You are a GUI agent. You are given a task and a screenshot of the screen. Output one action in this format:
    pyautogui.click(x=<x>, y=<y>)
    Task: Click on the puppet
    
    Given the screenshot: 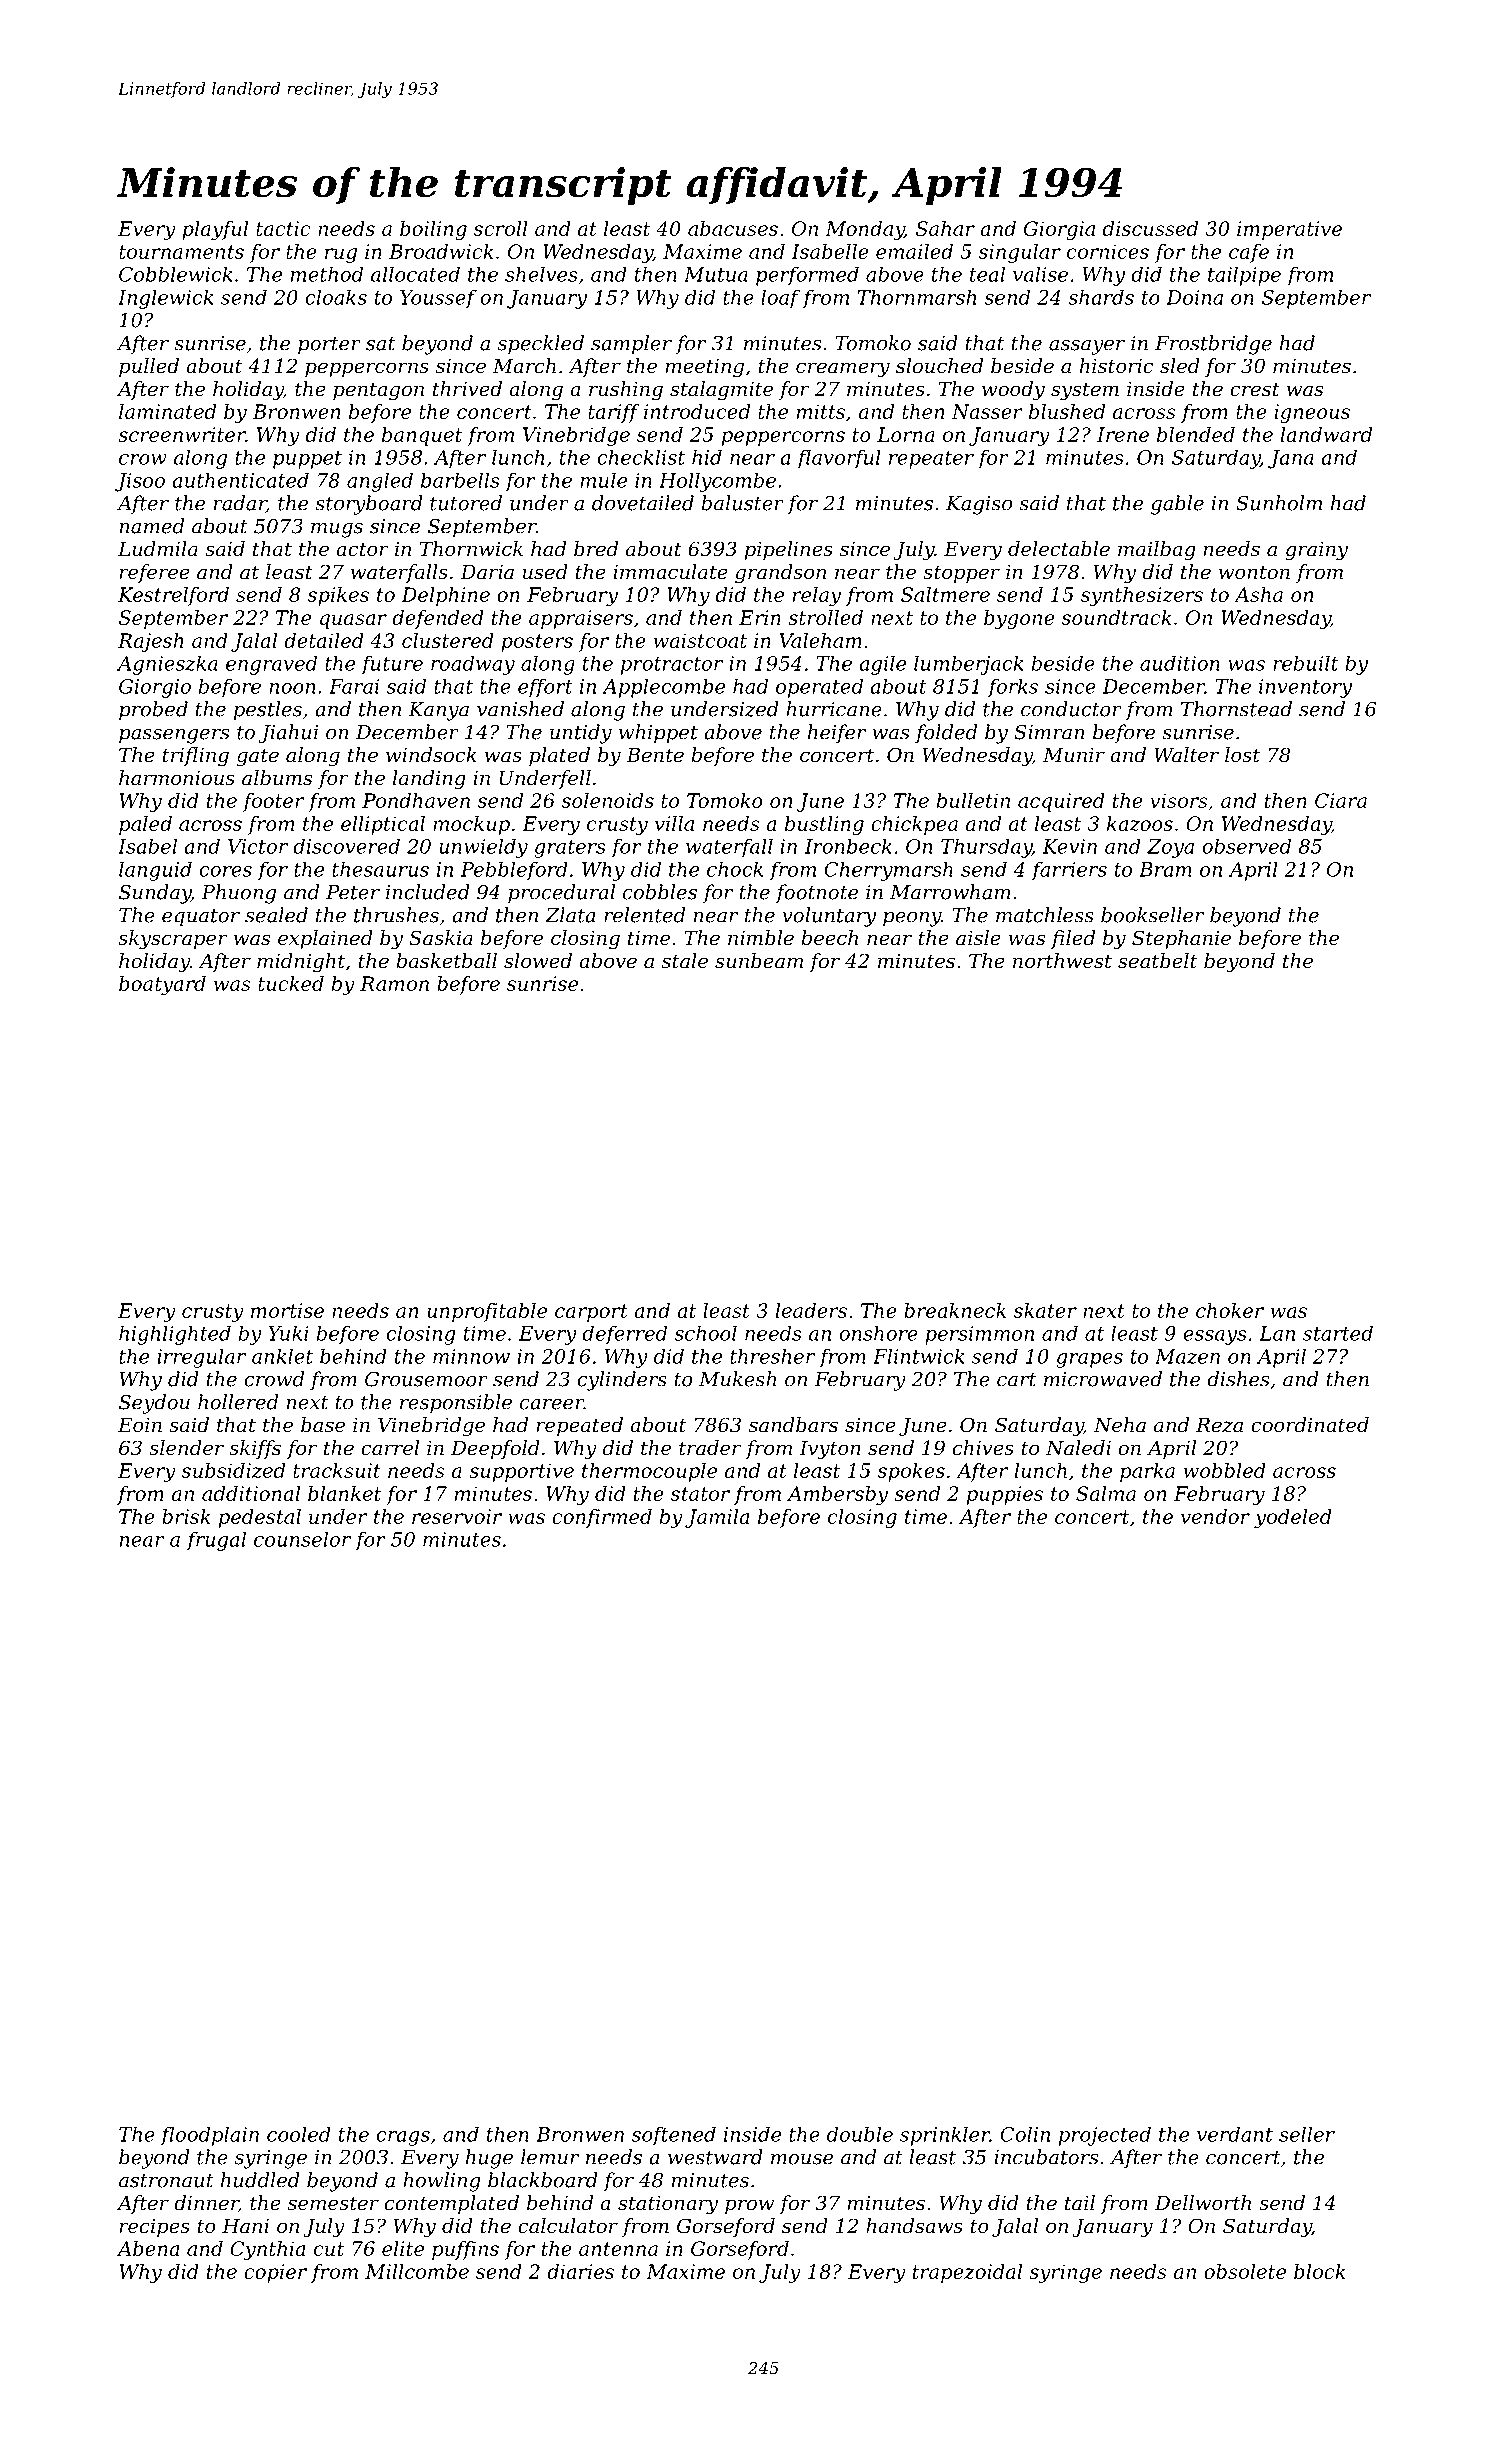 What is the action you would take?
    pyautogui.click(x=307, y=460)
